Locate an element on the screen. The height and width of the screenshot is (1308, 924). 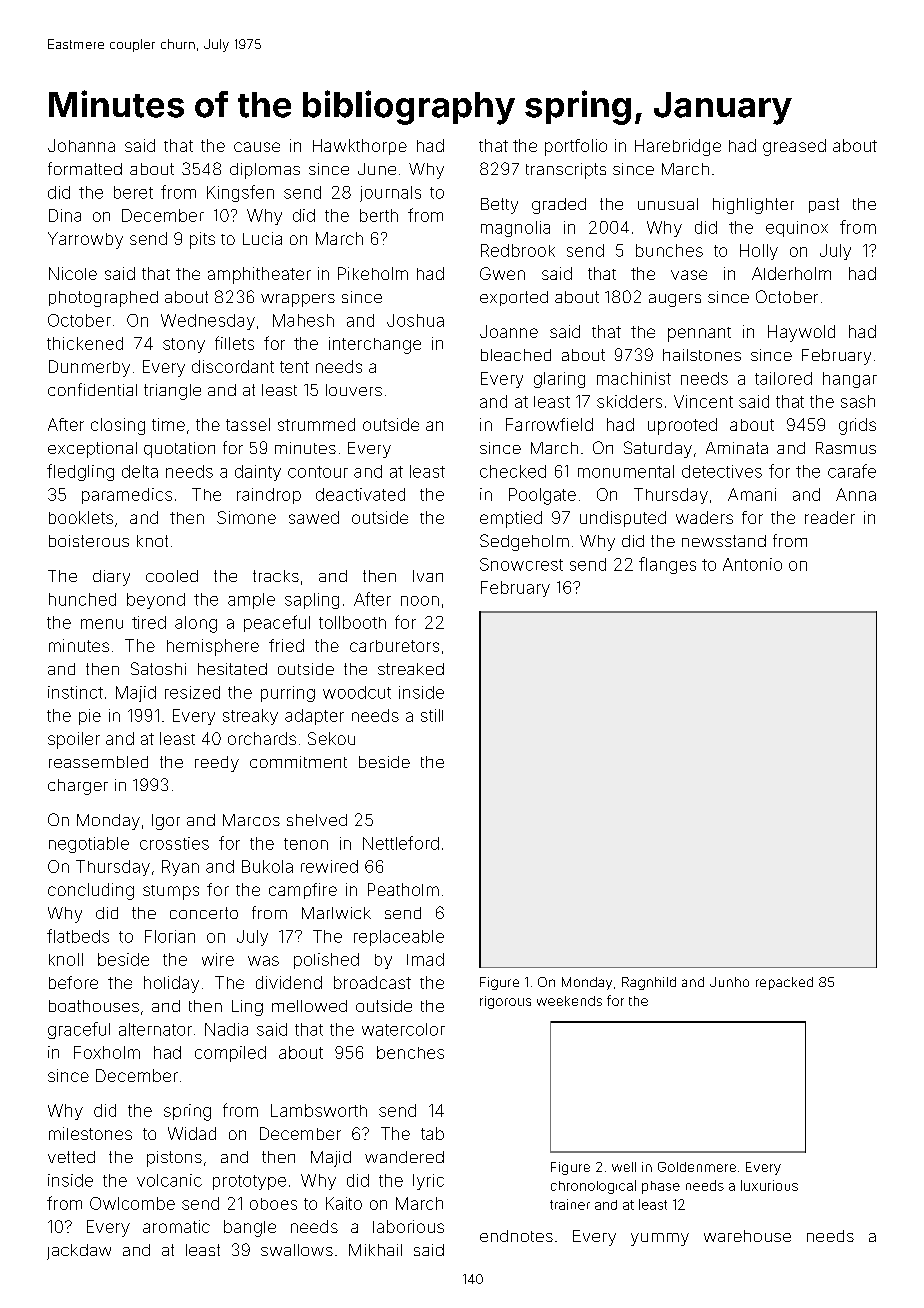
ample is located at coordinates (251, 601).
